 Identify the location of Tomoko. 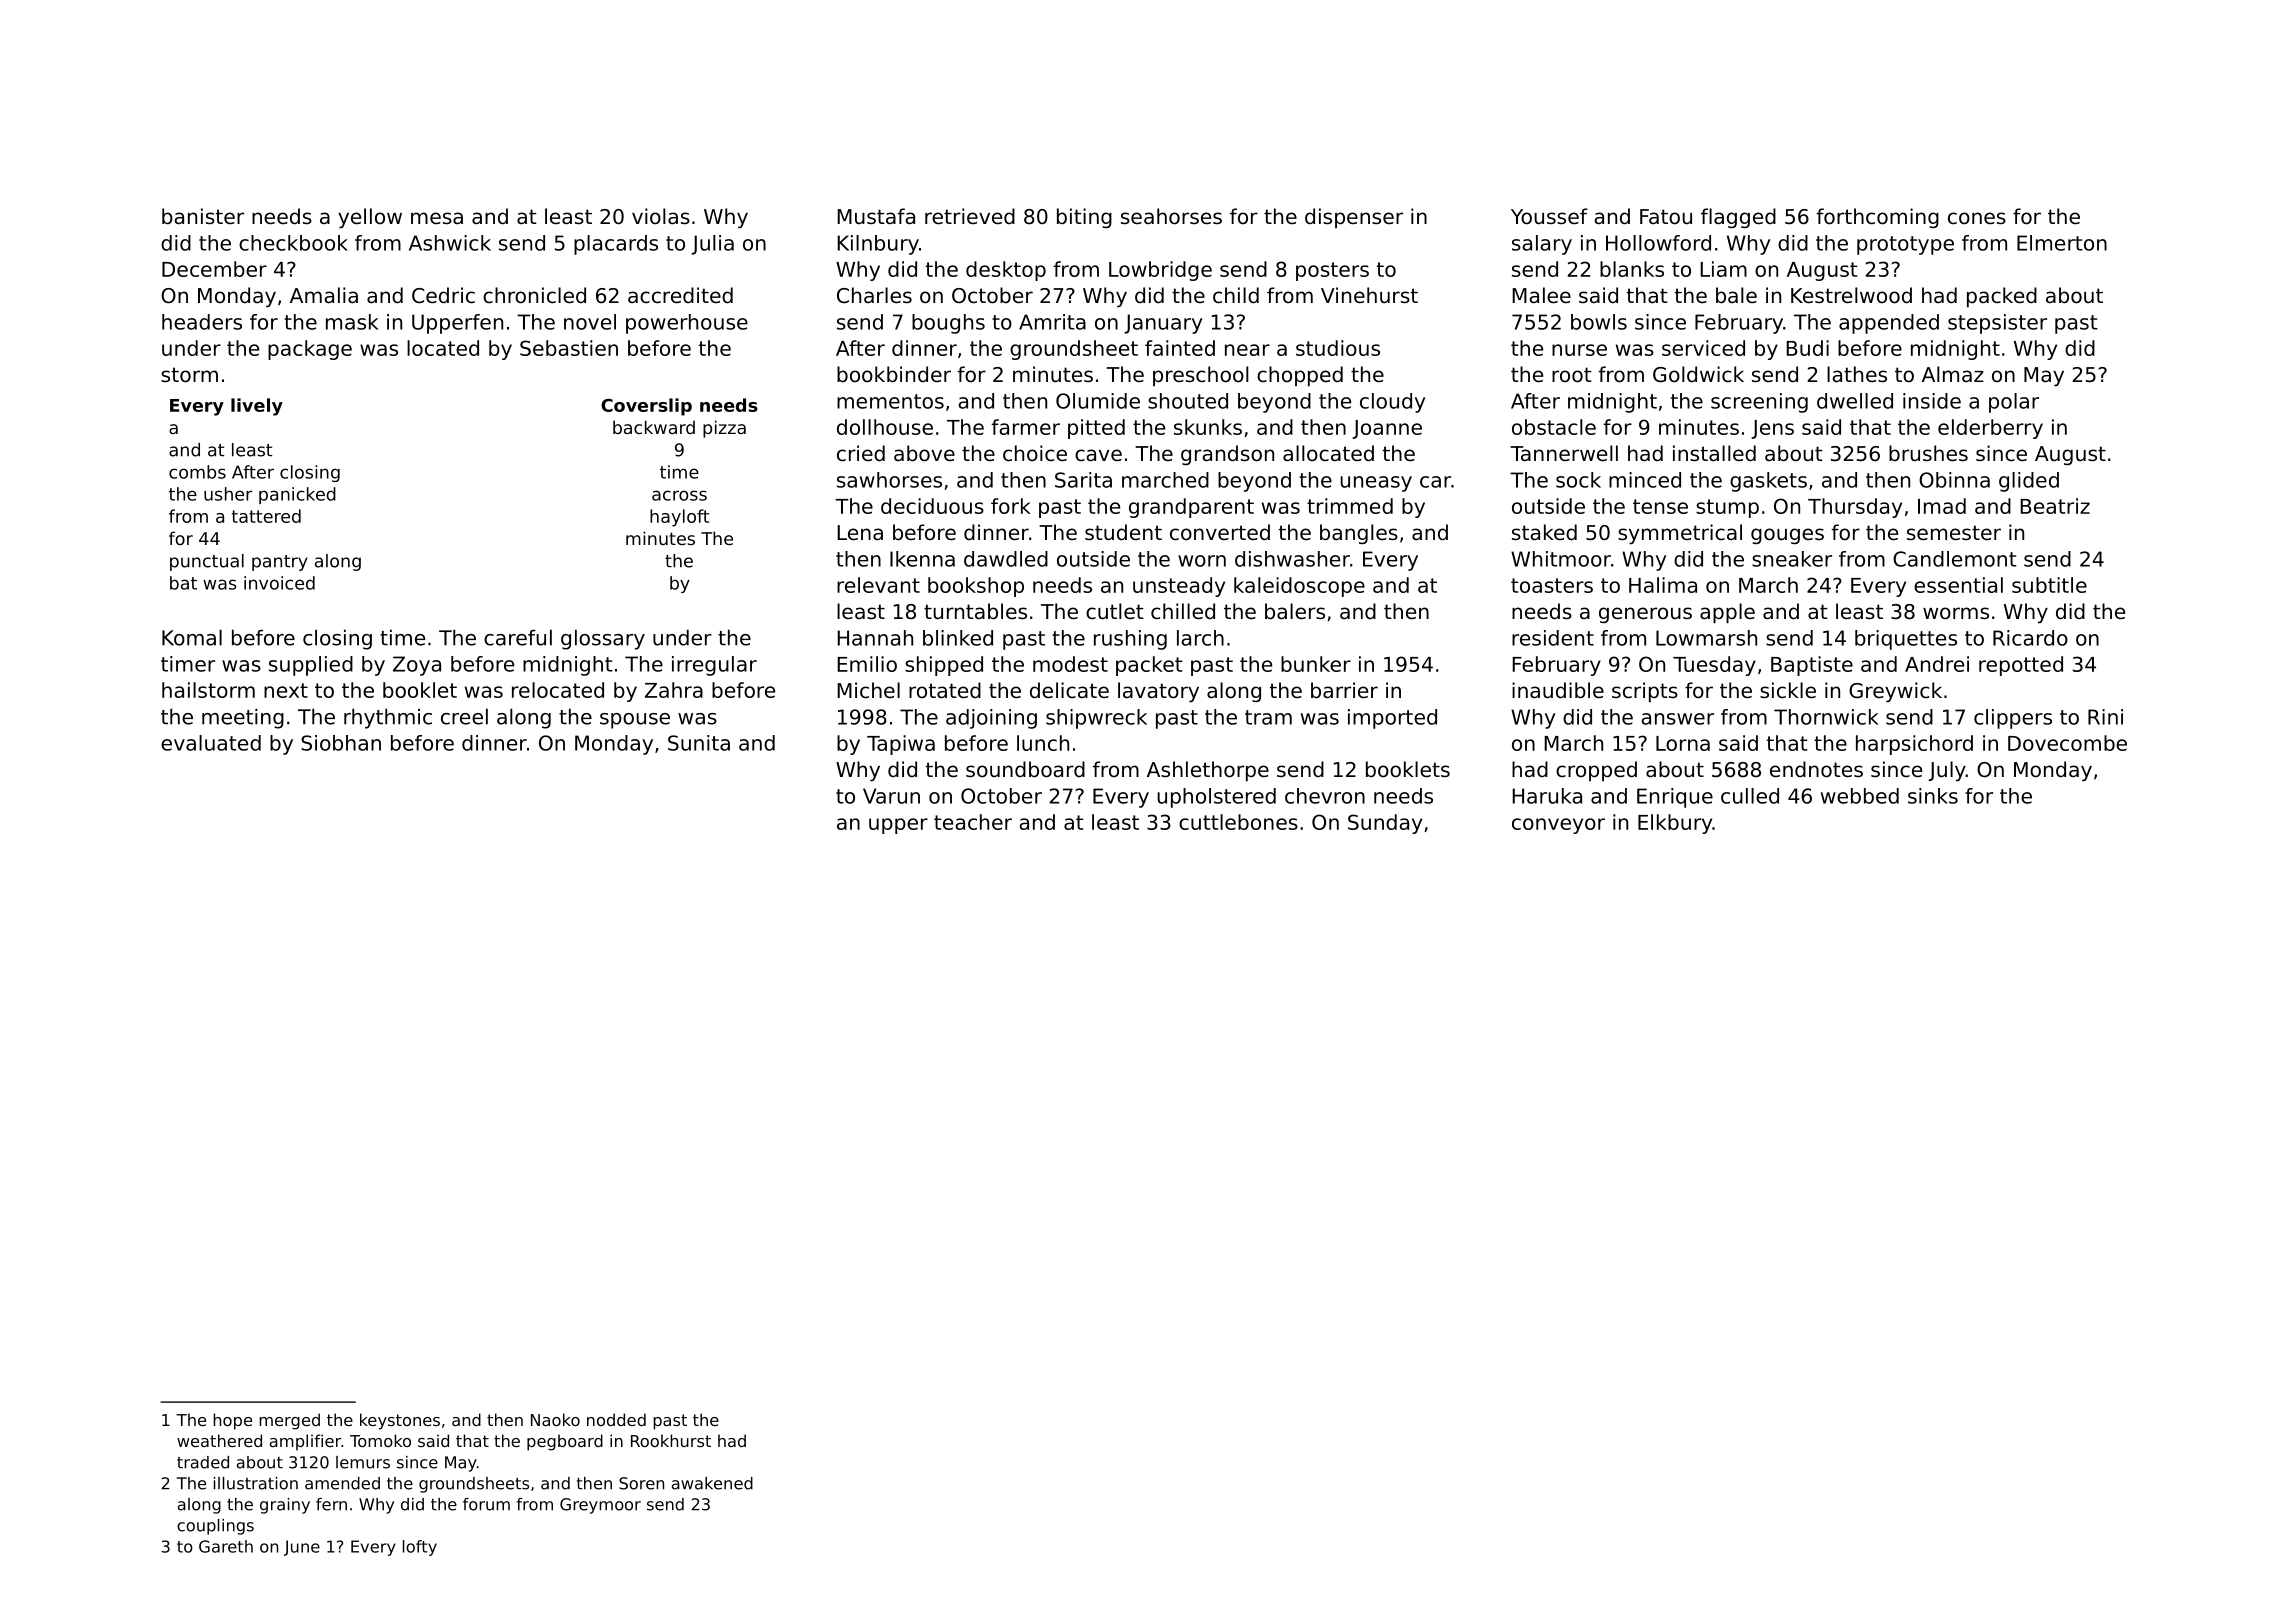
(380, 1440).
